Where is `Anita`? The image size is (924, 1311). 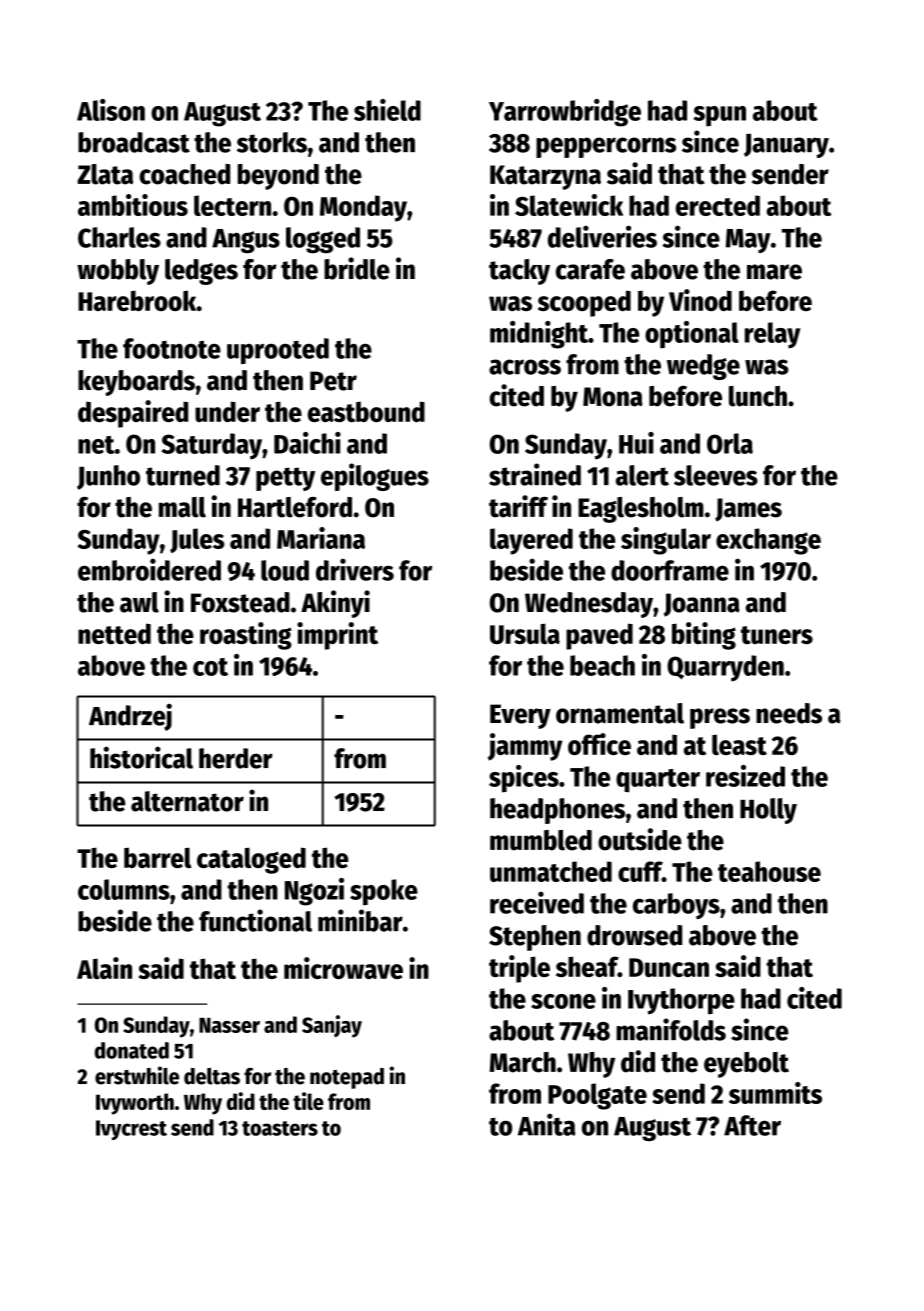 Anita is located at coordinates (546, 1124).
